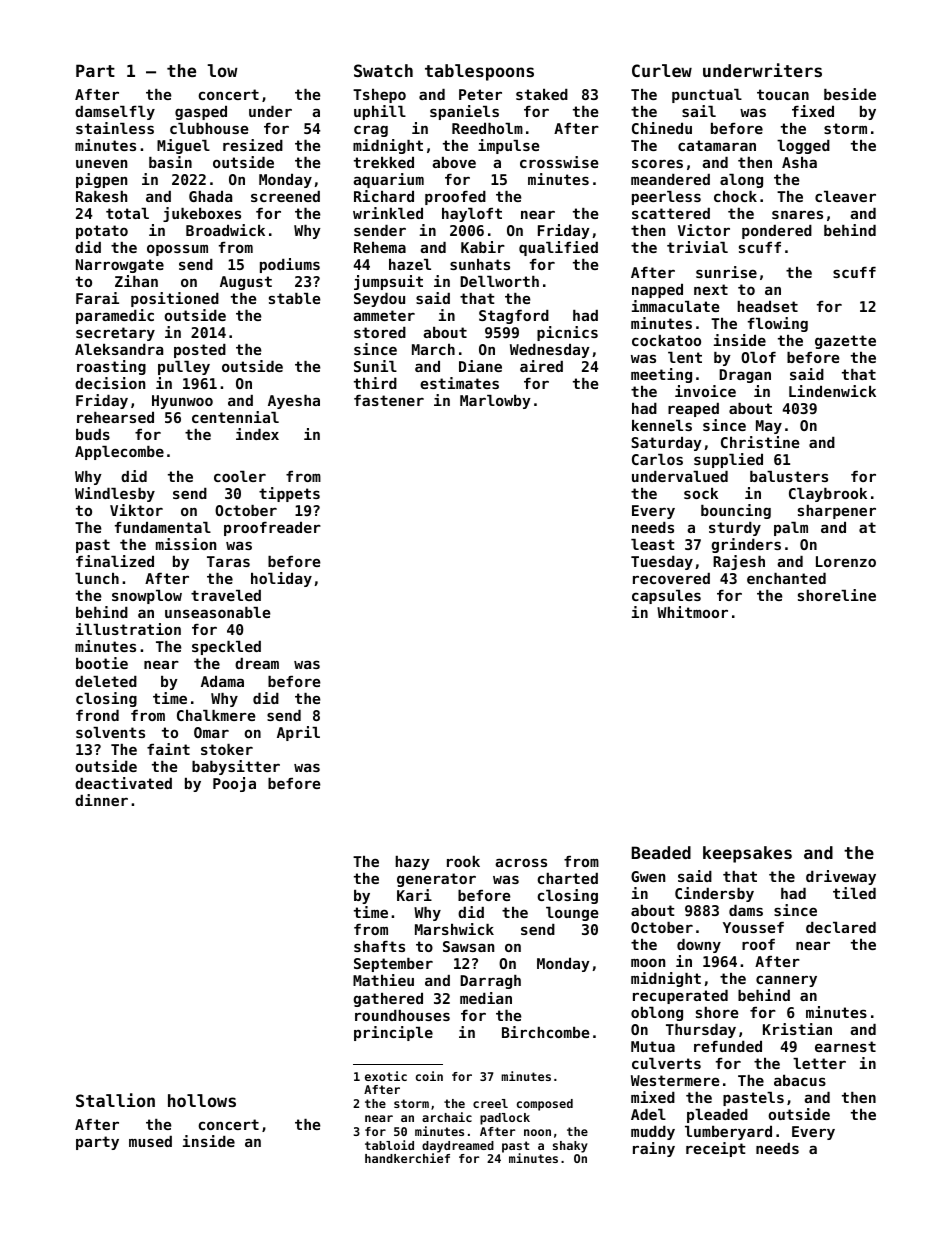  I want to click on shaky, so click(570, 1147).
